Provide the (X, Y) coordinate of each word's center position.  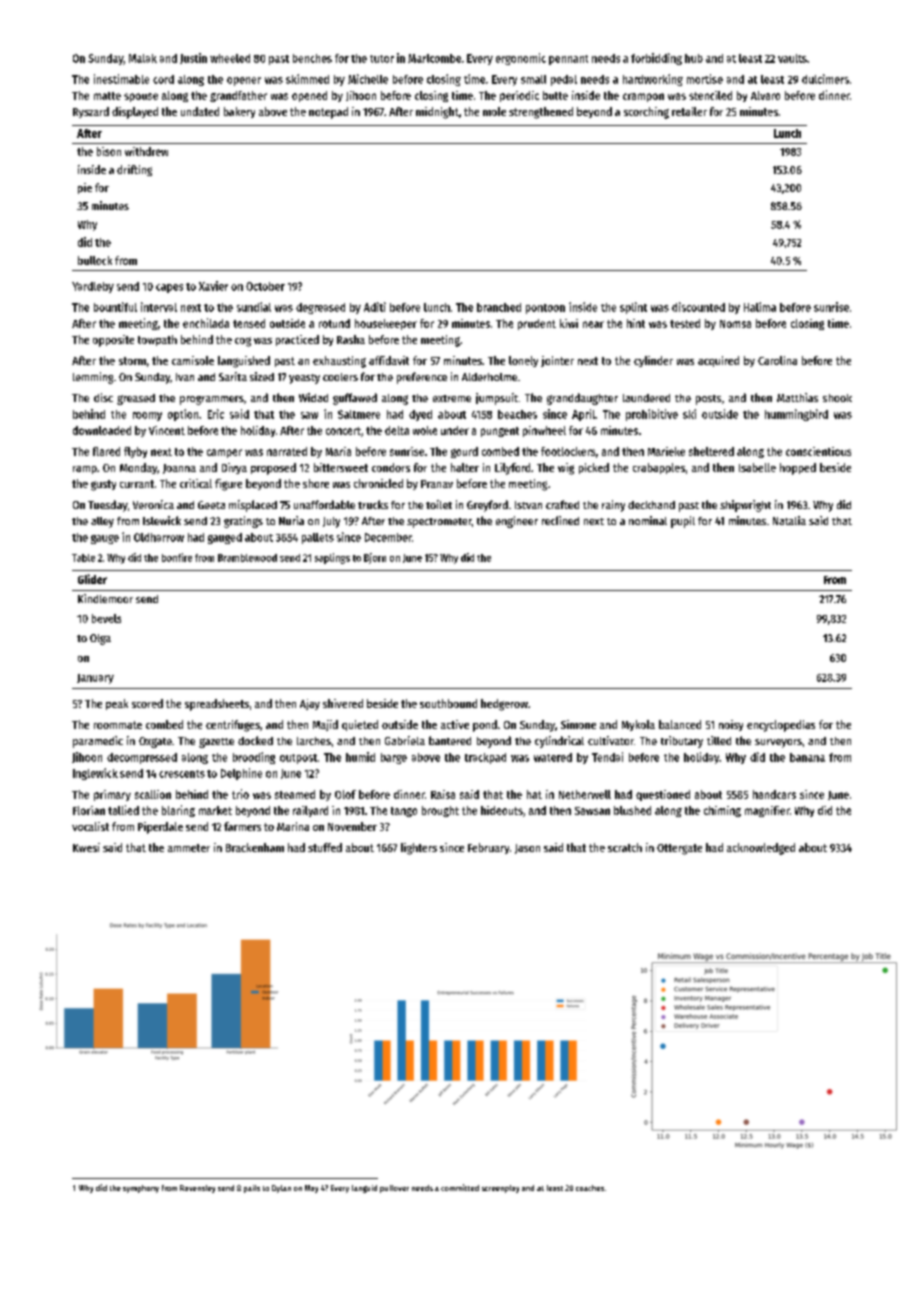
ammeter (189, 848)
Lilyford (512, 469)
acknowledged (761, 849)
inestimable (121, 79)
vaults (792, 58)
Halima (760, 307)
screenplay (500, 1189)
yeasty (304, 379)
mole (494, 111)
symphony (141, 1189)
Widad (313, 397)
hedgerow (504, 705)
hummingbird (796, 415)
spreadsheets (217, 705)
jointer (557, 361)
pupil (683, 522)
